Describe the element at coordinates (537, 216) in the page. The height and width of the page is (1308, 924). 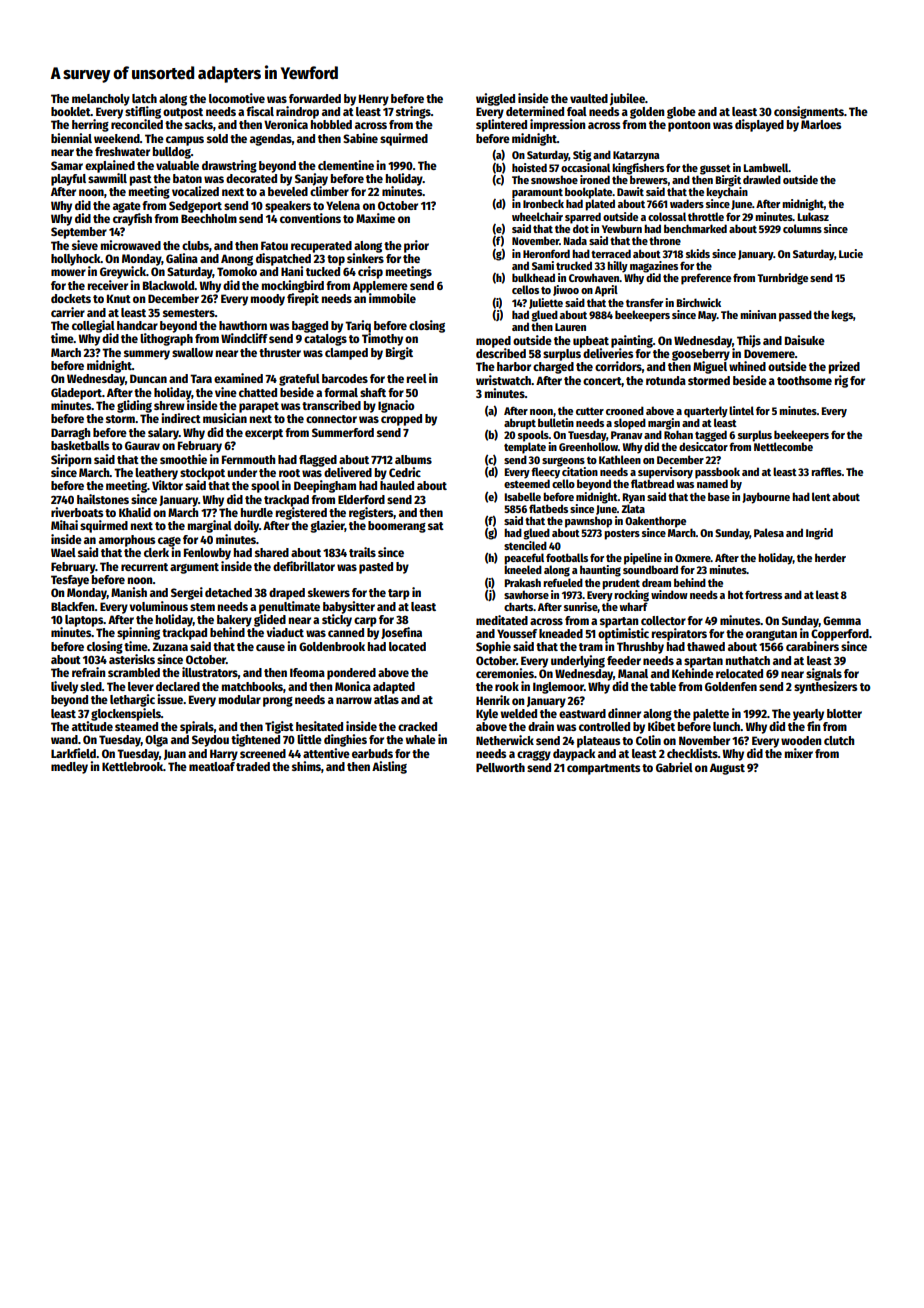
I see `wheelchair` at that location.
